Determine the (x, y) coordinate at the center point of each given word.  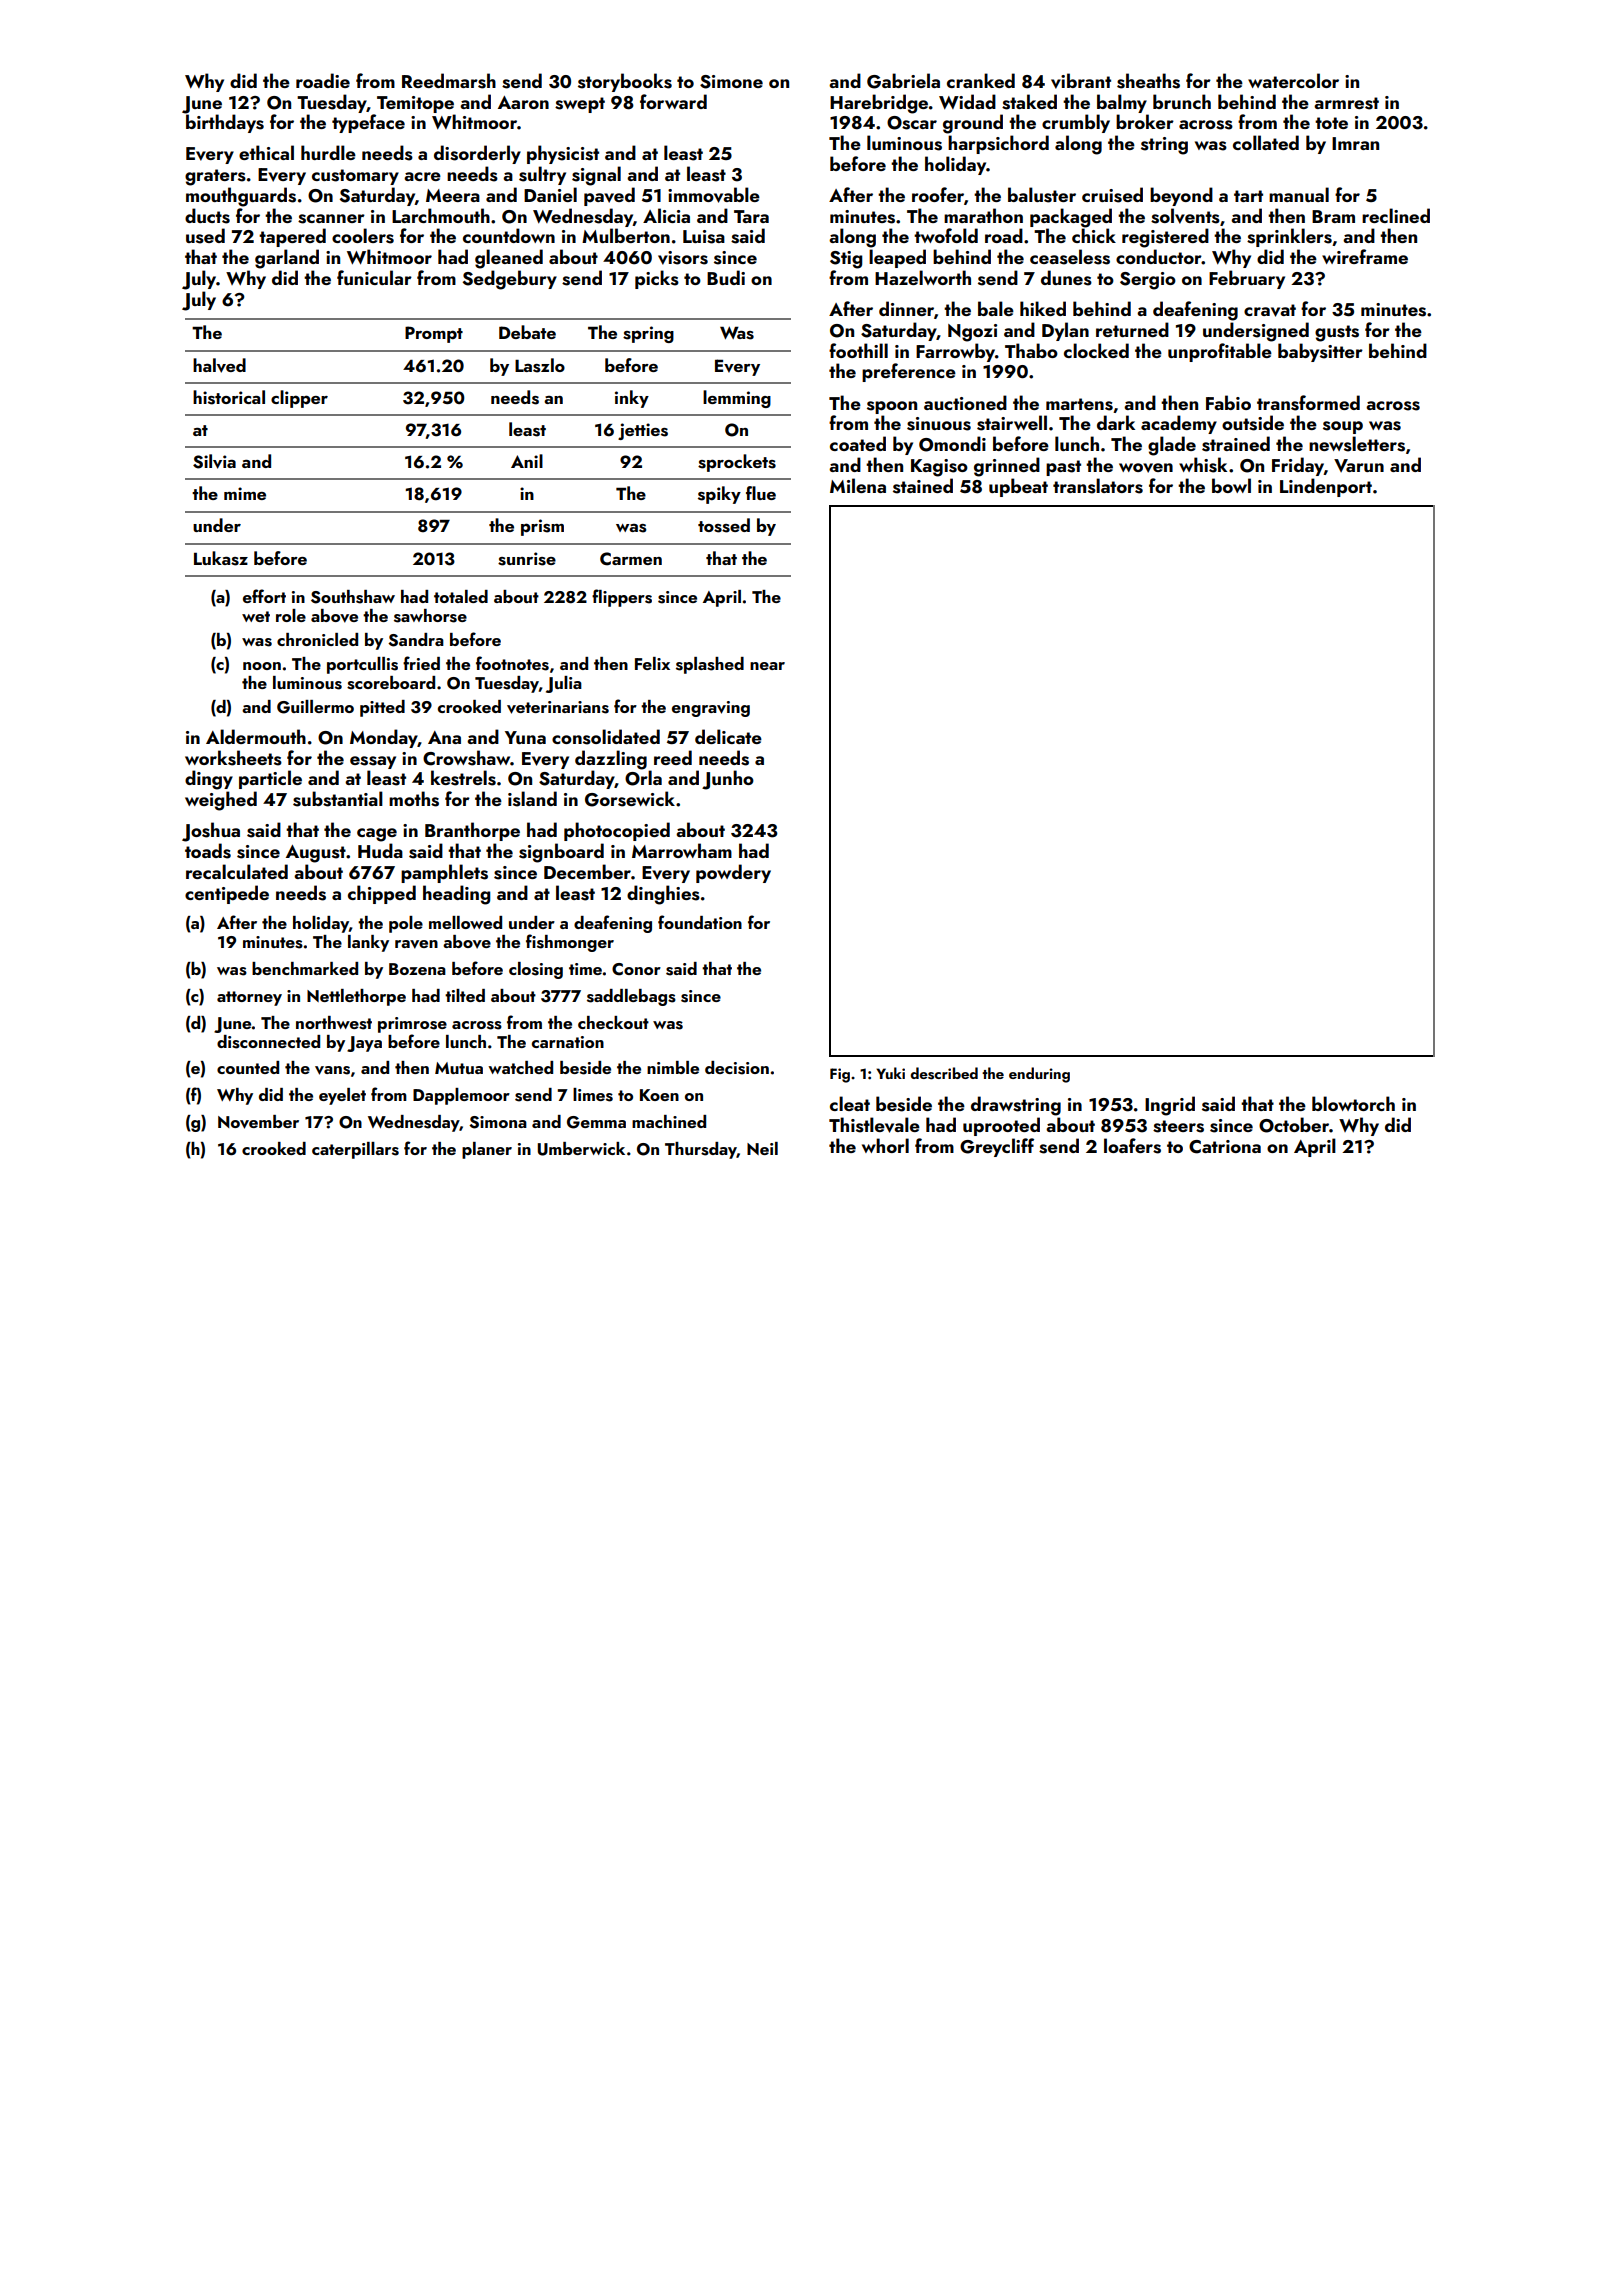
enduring (1039, 1075)
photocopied (617, 831)
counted (248, 1067)
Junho (728, 780)
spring (648, 334)
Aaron (523, 102)
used (205, 236)
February (1247, 279)
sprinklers (1289, 237)
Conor (636, 969)
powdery (733, 873)
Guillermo (315, 707)
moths (414, 799)
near (767, 666)
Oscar (912, 123)
